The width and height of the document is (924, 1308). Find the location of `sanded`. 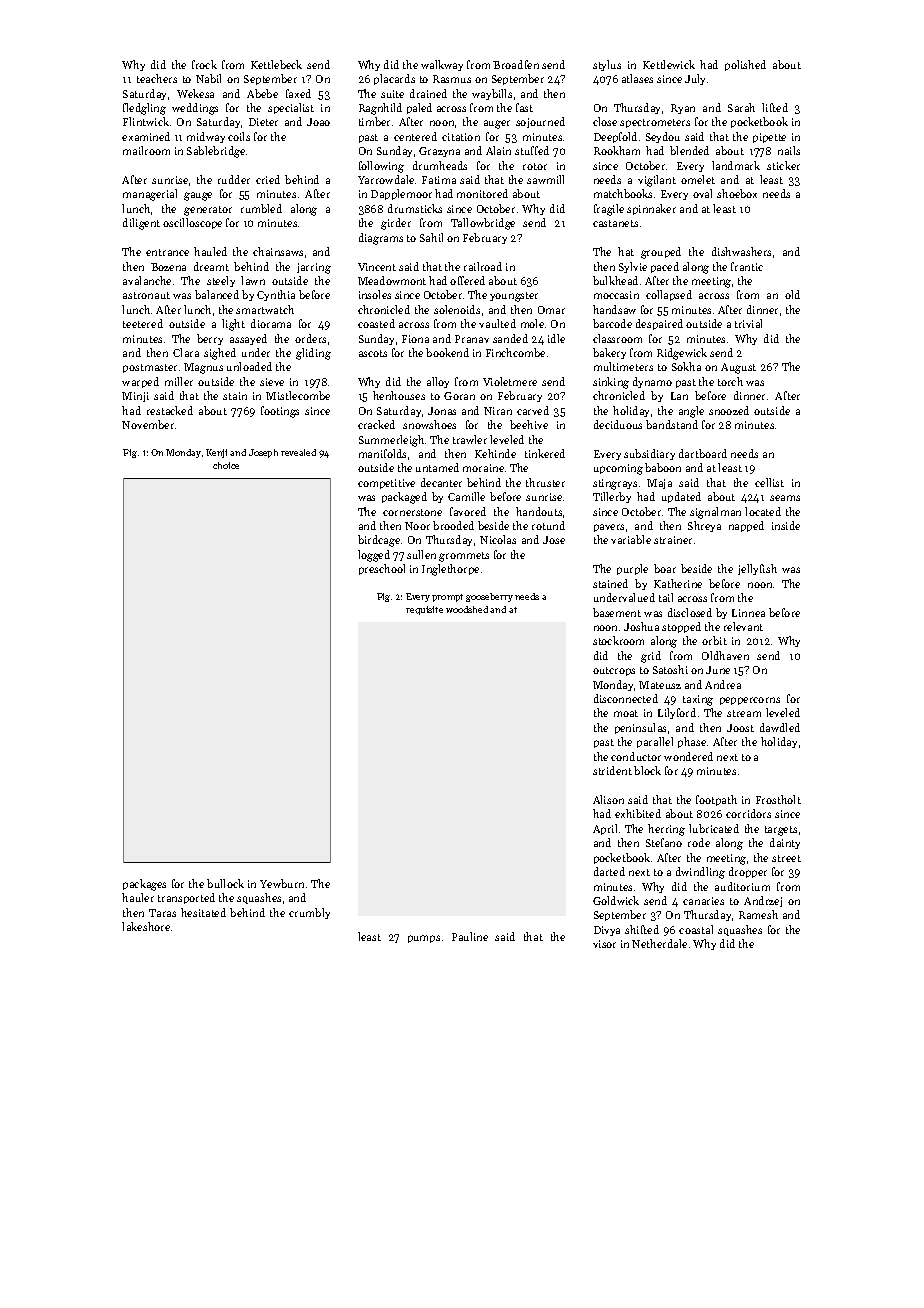

sanded is located at coordinates (510, 338).
